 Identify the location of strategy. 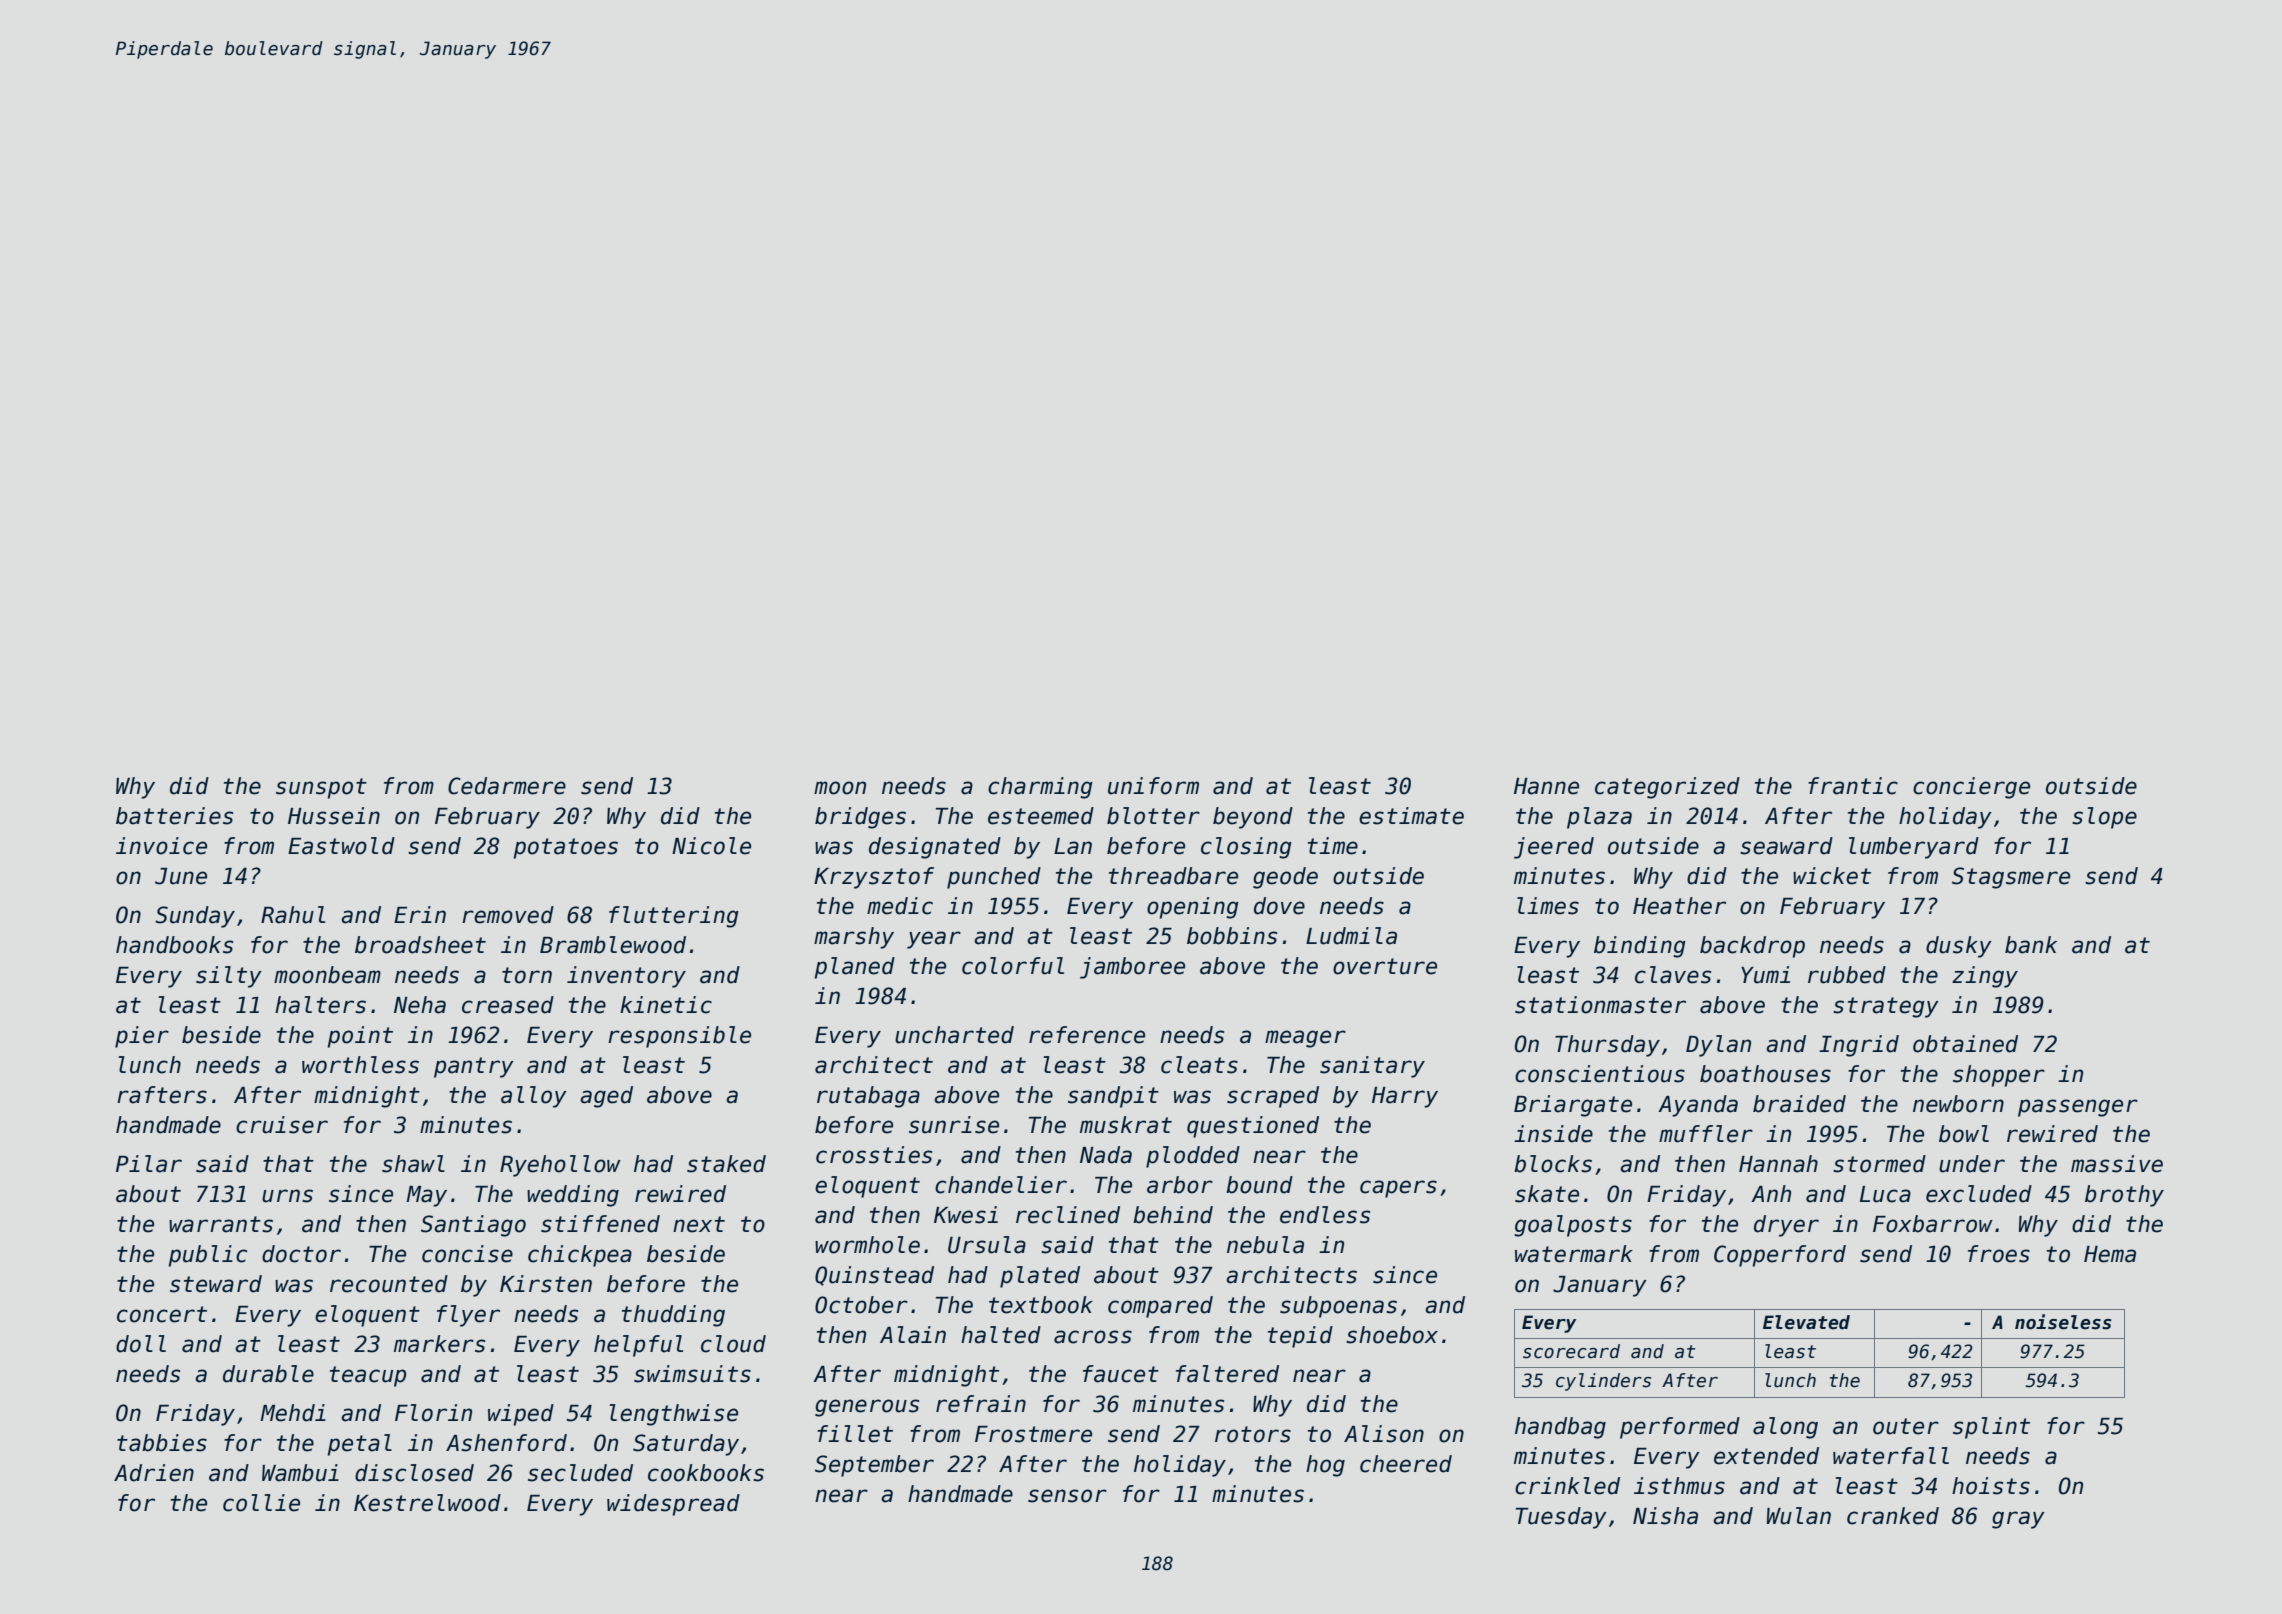
(1886, 1007).
